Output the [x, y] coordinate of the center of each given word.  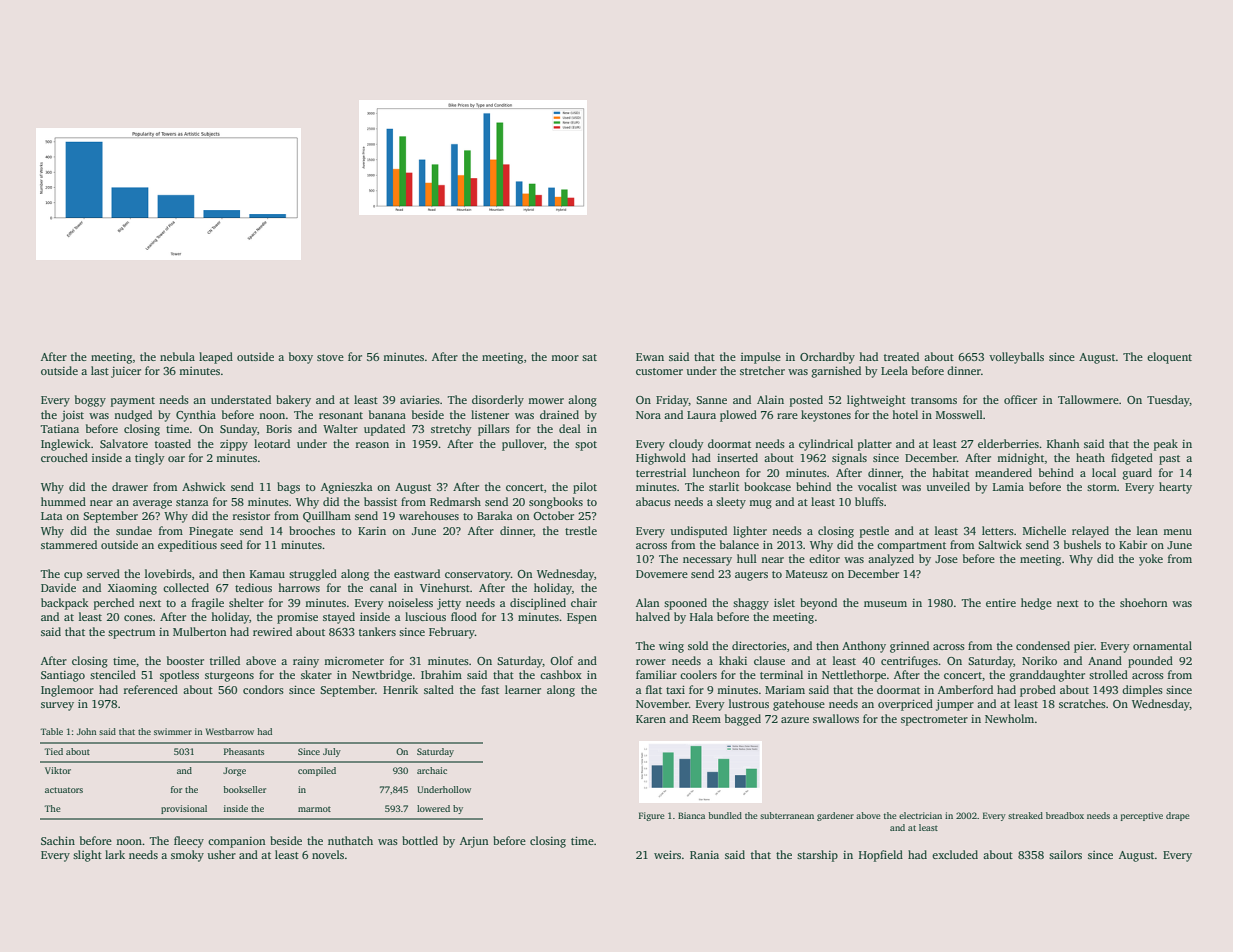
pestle [874, 532]
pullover [523, 445]
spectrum [131, 634]
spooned [685, 604]
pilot [585, 488]
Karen [651, 719]
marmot [314, 809]
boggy [90, 401]
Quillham [327, 516]
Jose [946, 559]
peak [1166, 445]
